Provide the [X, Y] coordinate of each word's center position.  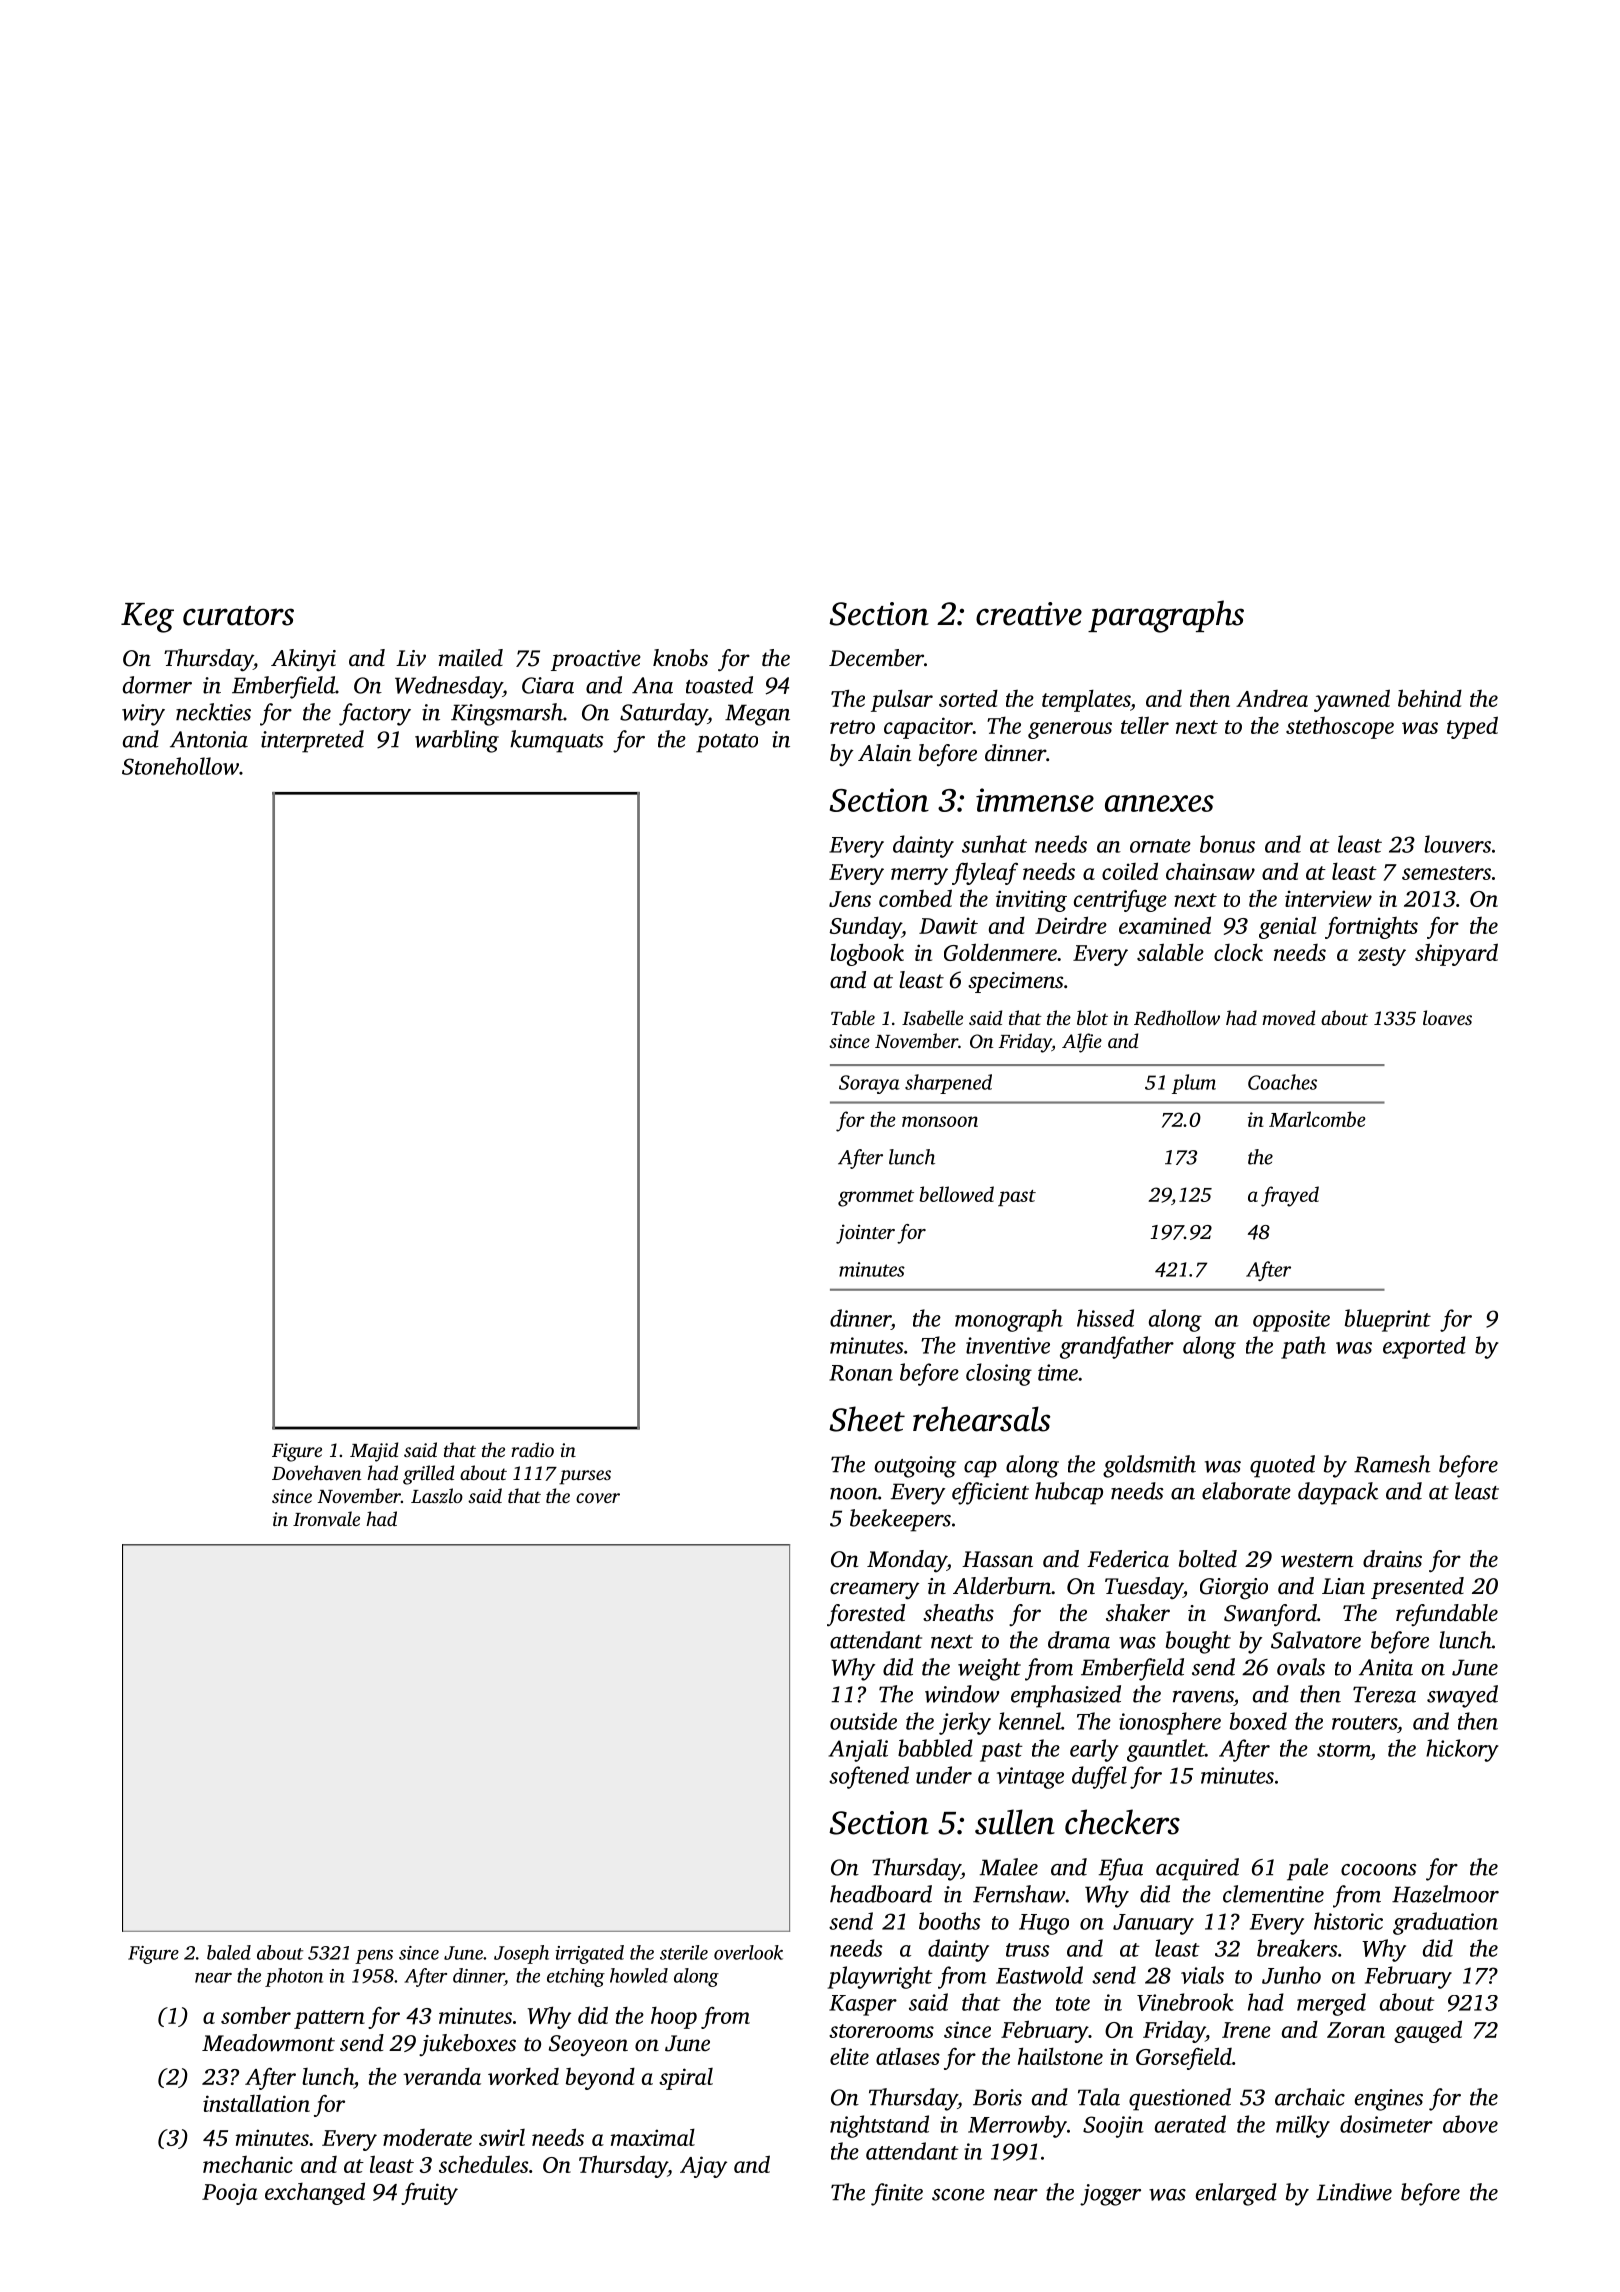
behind [1430, 698]
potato [727, 743]
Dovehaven [316, 1472]
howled [639, 1975]
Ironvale [326, 1518]
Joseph [521, 1954]
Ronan [861, 1373]
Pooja [230, 2194]
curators [238, 616]
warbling [457, 741]
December [876, 658]
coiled [1130, 871]
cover [598, 1498]
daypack [1338, 1493]
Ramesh [1392, 1464]
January [1153, 1924]
